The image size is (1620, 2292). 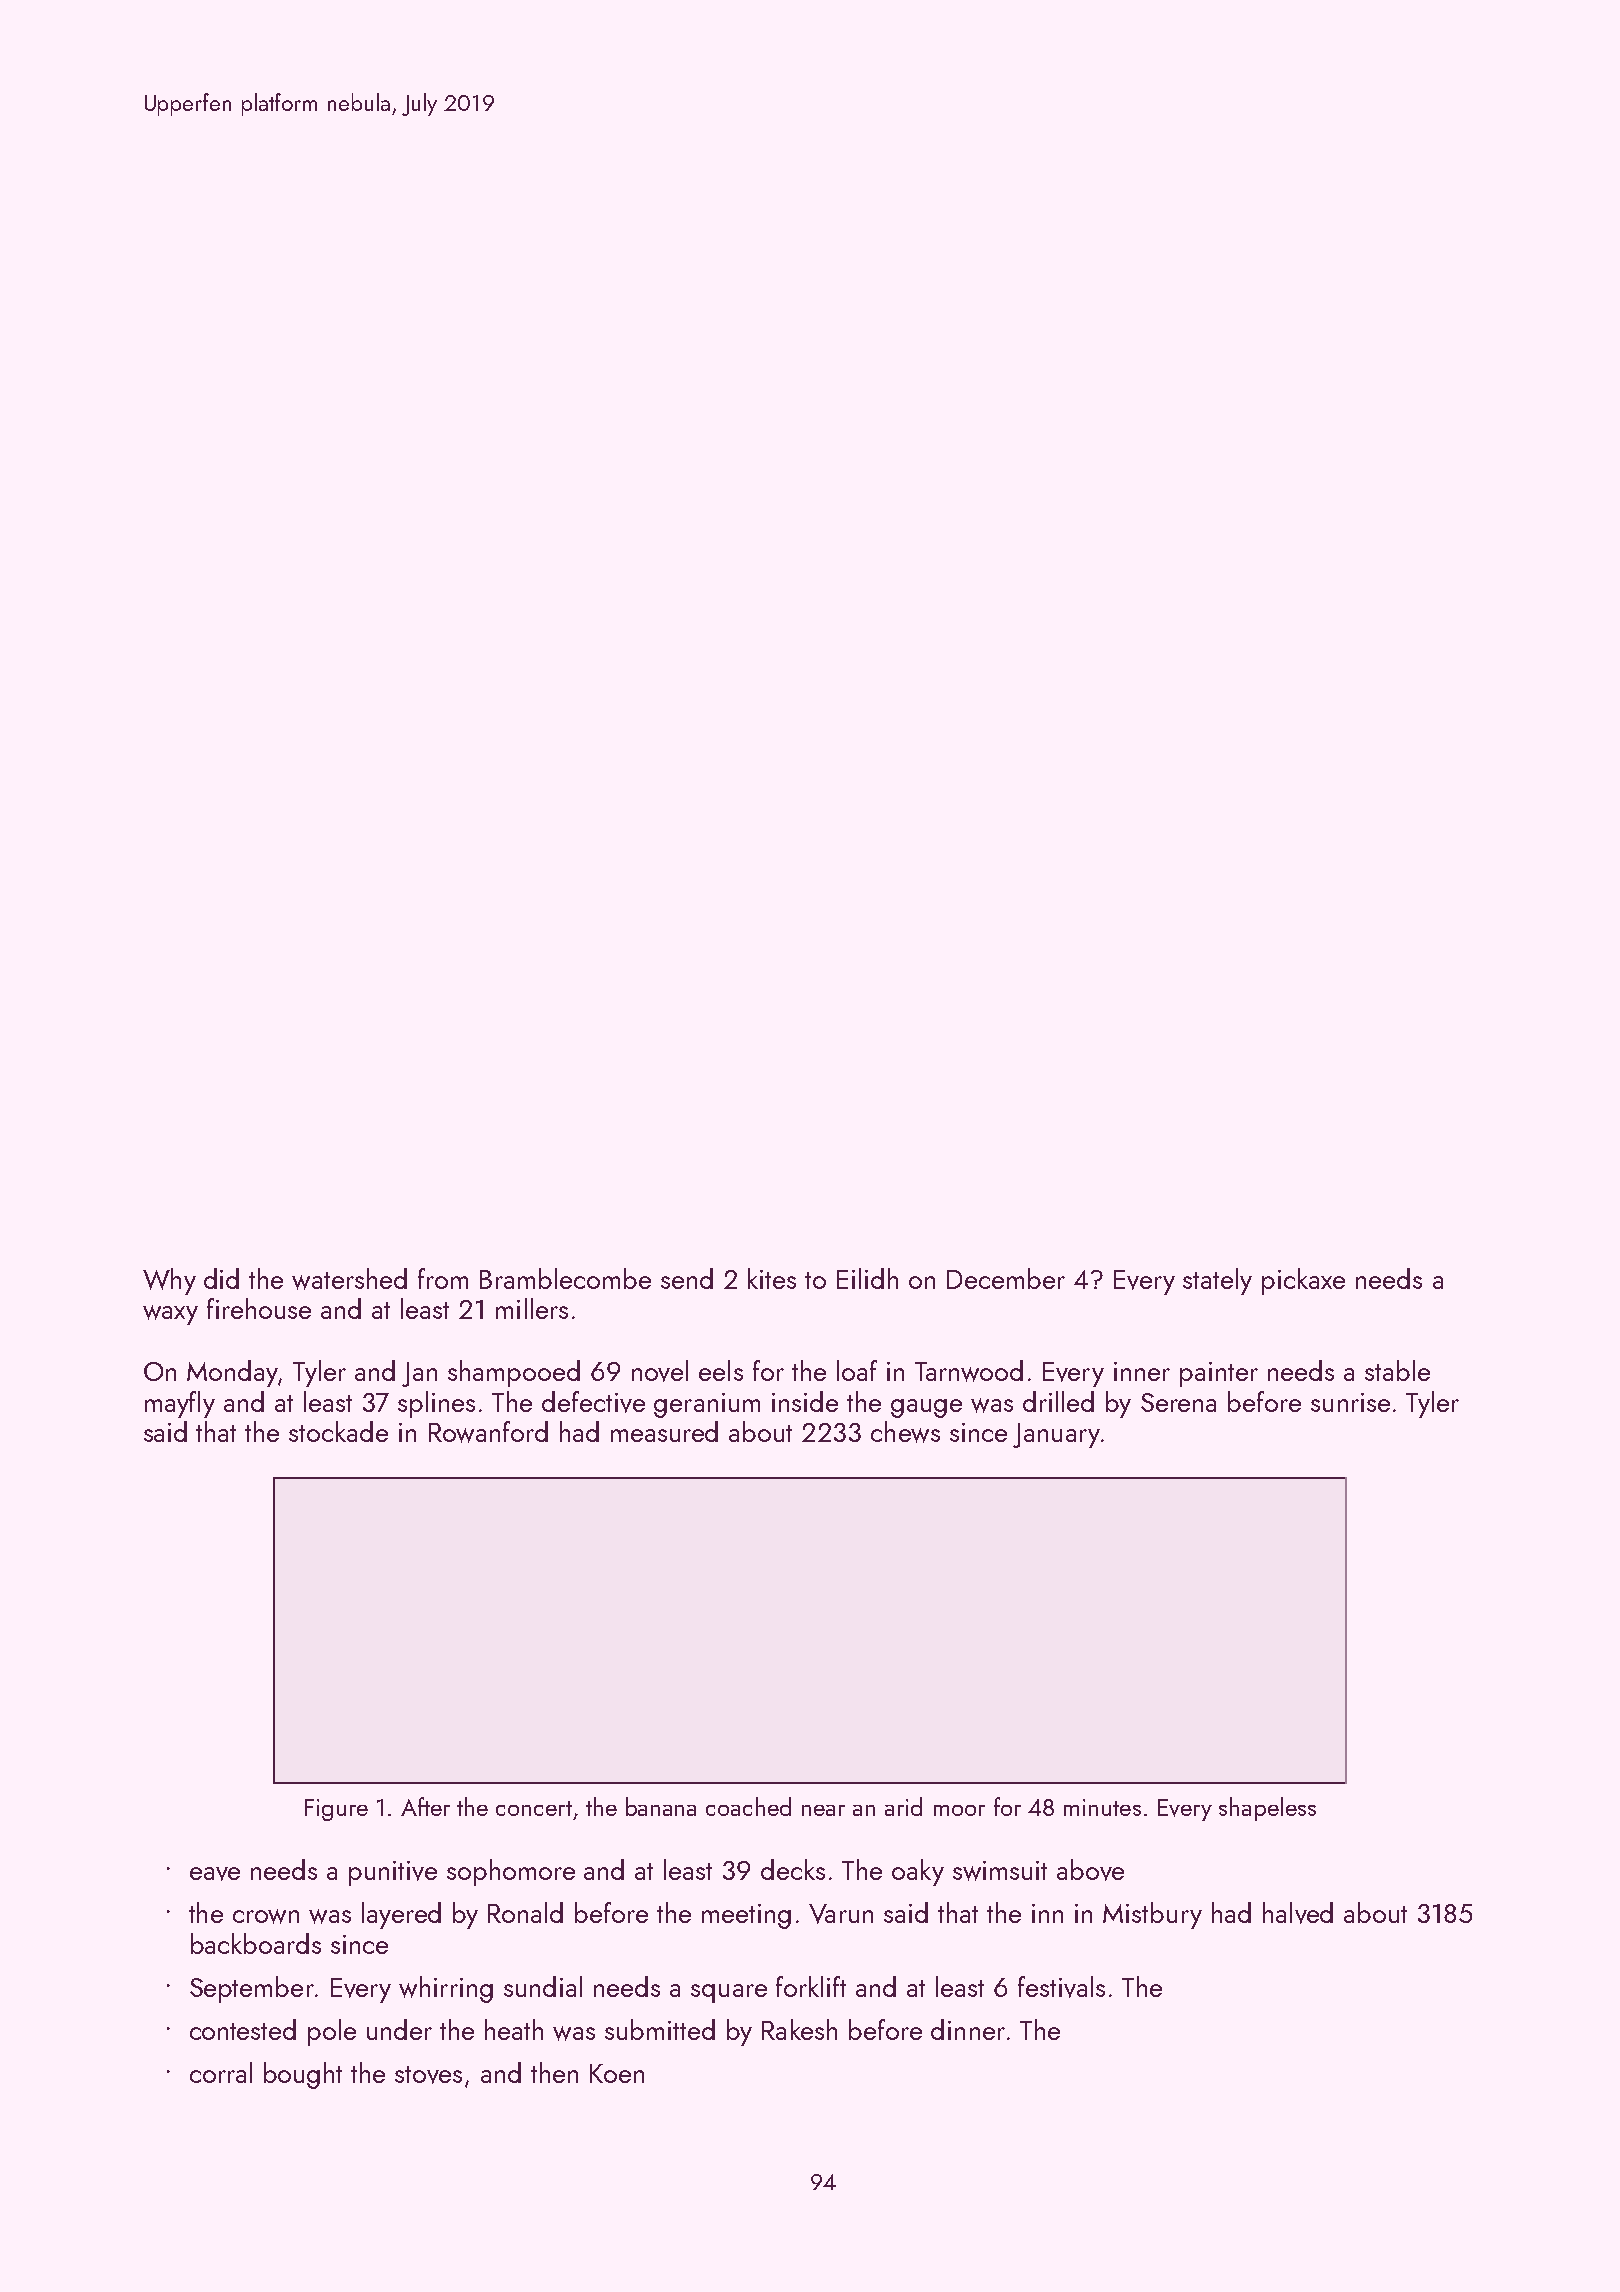 What do you see at coordinates (841, 1914) in the image?
I see `Varun` at bounding box center [841, 1914].
